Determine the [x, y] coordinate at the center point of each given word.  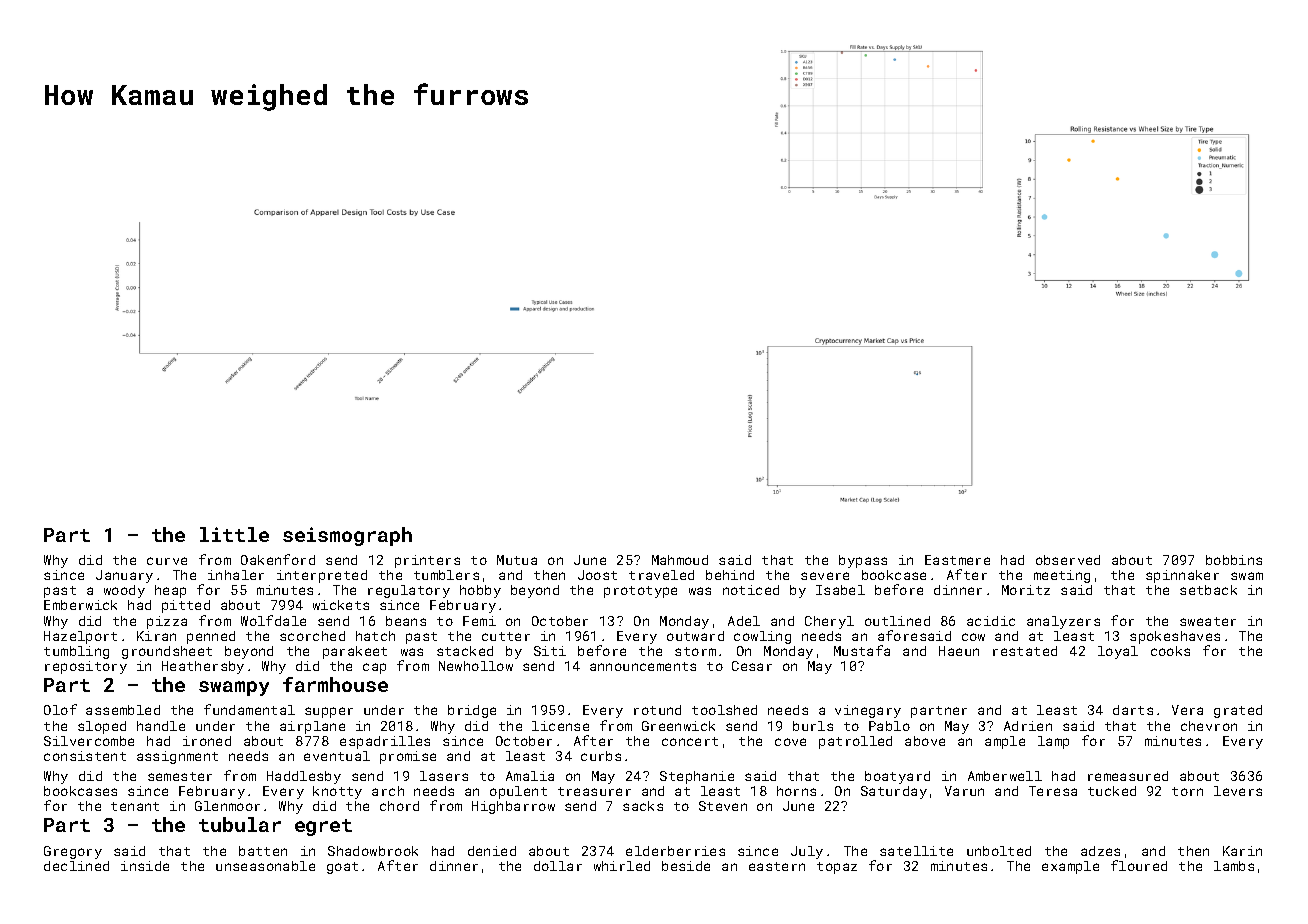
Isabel [840, 590]
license [560, 726]
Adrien [1028, 726]
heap [170, 591]
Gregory [73, 852]
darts [1133, 710]
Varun [964, 791]
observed [1068, 560]
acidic [991, 621]
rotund [657, 710]
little [234, 534]
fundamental [249, 709]
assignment [177, 757]
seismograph [347, 536]
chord [399, 806]
